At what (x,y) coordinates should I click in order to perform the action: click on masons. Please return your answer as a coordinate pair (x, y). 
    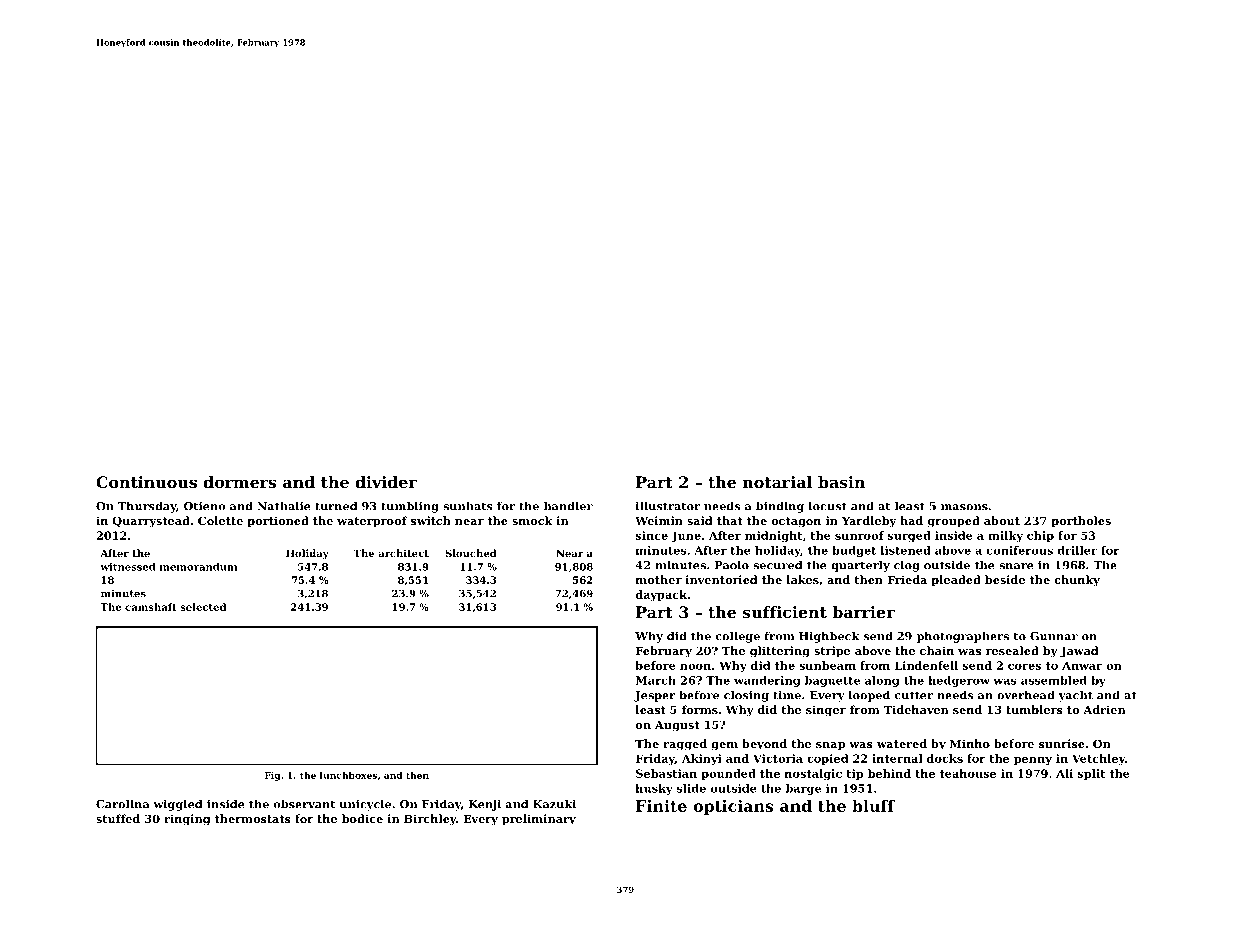
    Looking at the image, I should click on (964, 507).
